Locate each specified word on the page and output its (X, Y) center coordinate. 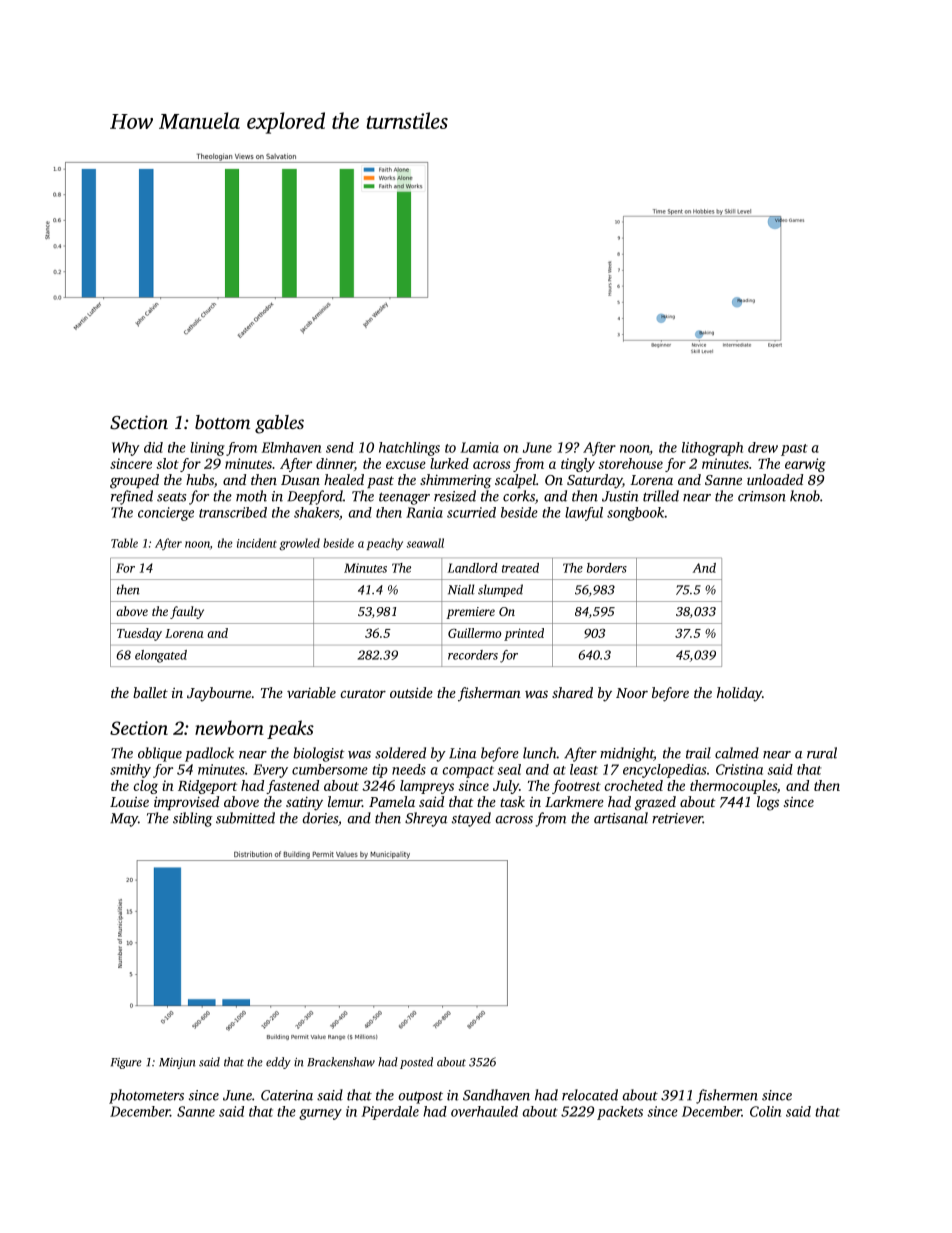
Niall (461, 589)
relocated (590, 1095)
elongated (161, 656)
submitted (245, 818)
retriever (677, 818)
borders (607, 568)
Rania (424, 512)
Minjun (177, 1063)
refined (132, 497)
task (512, 801)
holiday (739, 694)
